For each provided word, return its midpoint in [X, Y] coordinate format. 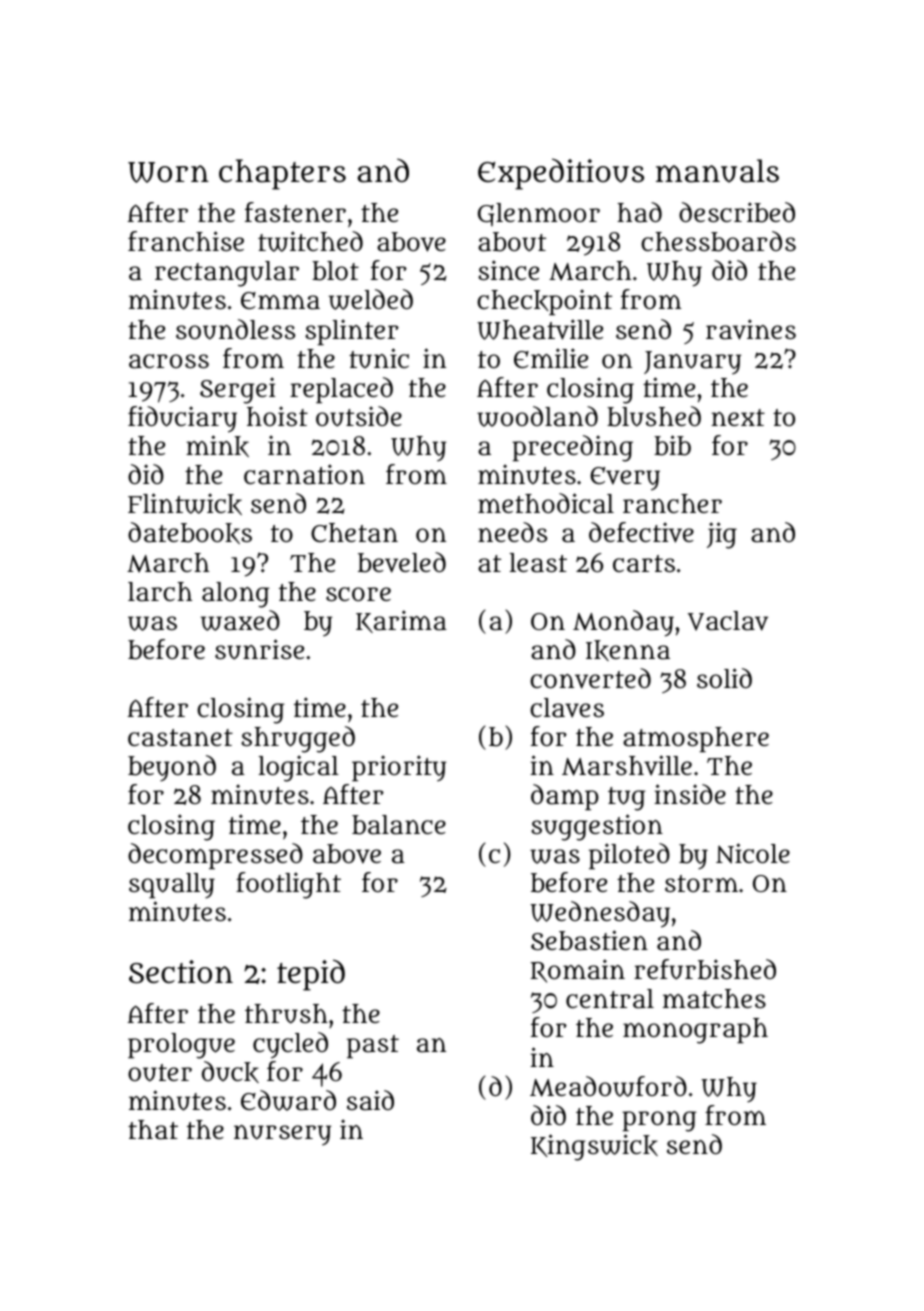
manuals [717, 171]
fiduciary [182, 419]
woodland [537, 416]
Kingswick [594, 1147]
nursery [282, 1135]
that [153, 1130]
